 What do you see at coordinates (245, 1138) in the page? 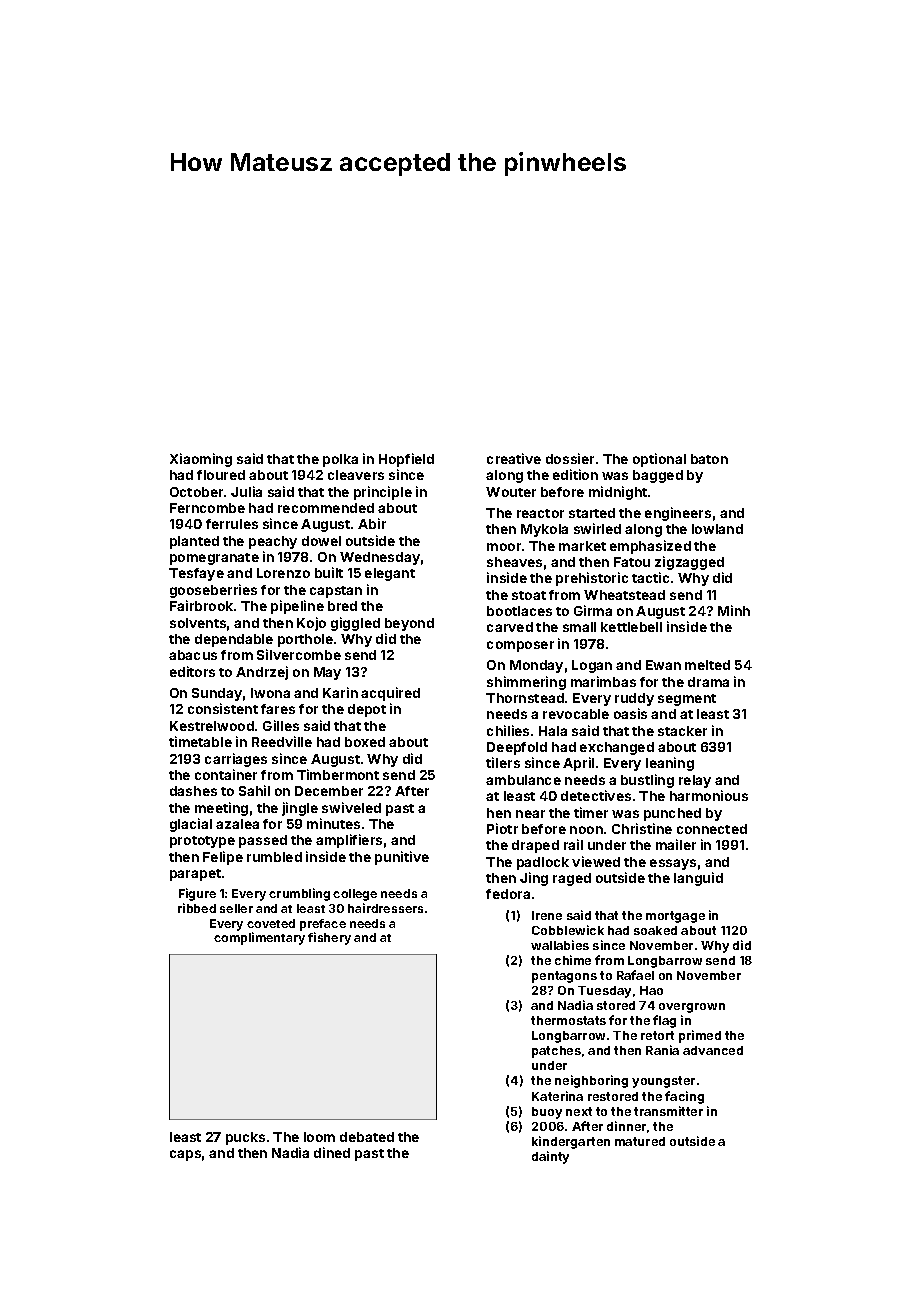
I see `pucks` at bounding box center [245, 1138].
